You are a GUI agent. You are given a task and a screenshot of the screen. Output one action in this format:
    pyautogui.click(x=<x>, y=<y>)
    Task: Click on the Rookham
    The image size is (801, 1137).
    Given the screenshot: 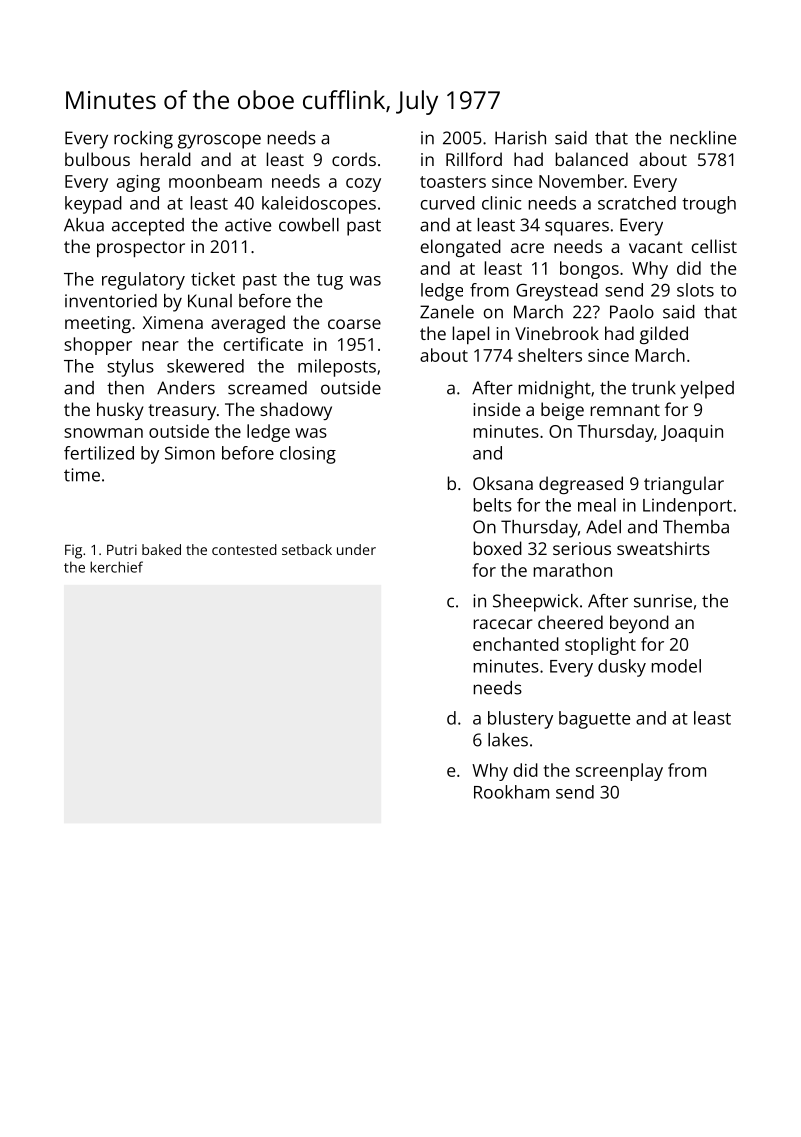 What is the action you would take?
    pyautogui.click(x=511, y=792)
